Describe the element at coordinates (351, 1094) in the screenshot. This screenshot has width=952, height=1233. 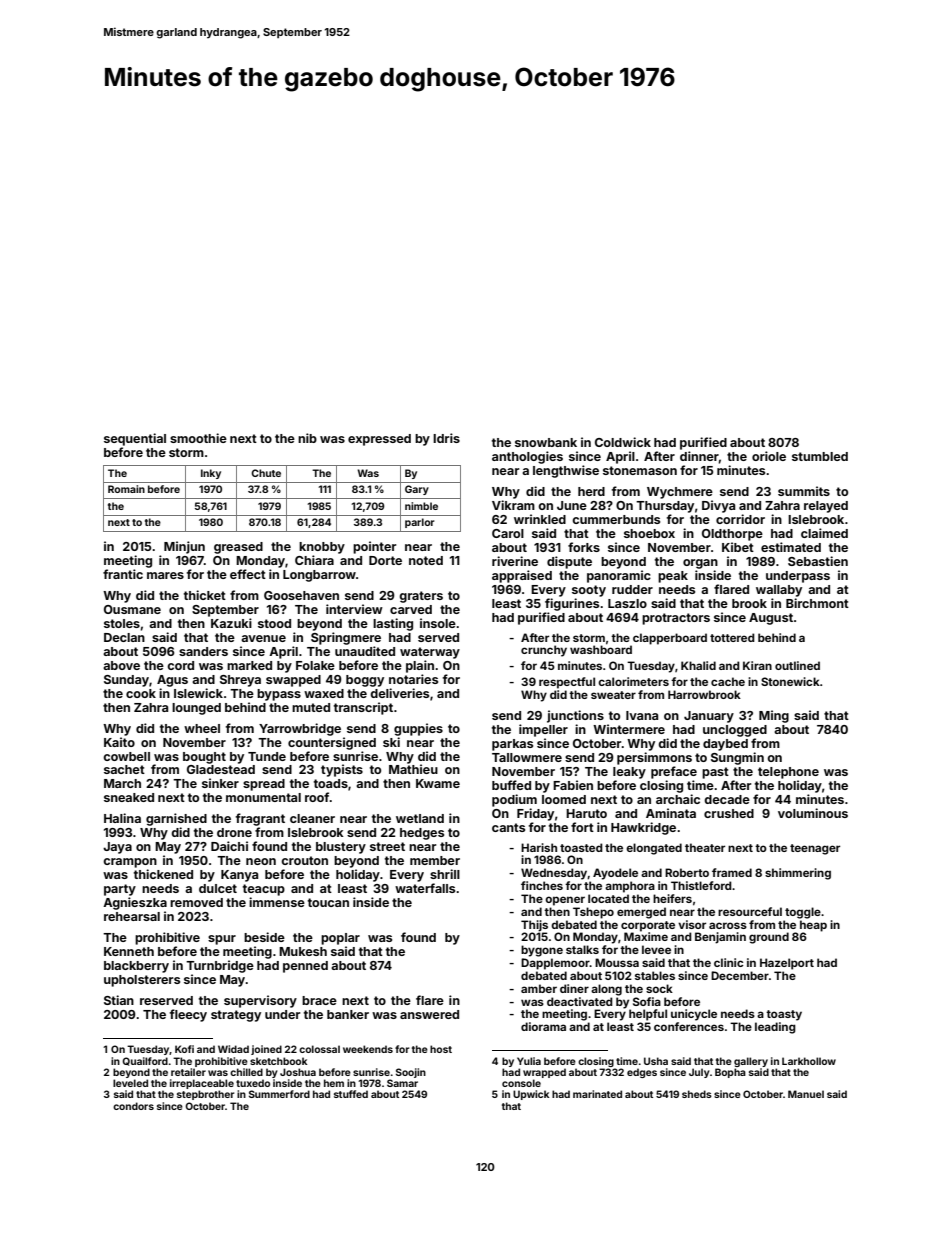
I see `stuffed` at that location.
